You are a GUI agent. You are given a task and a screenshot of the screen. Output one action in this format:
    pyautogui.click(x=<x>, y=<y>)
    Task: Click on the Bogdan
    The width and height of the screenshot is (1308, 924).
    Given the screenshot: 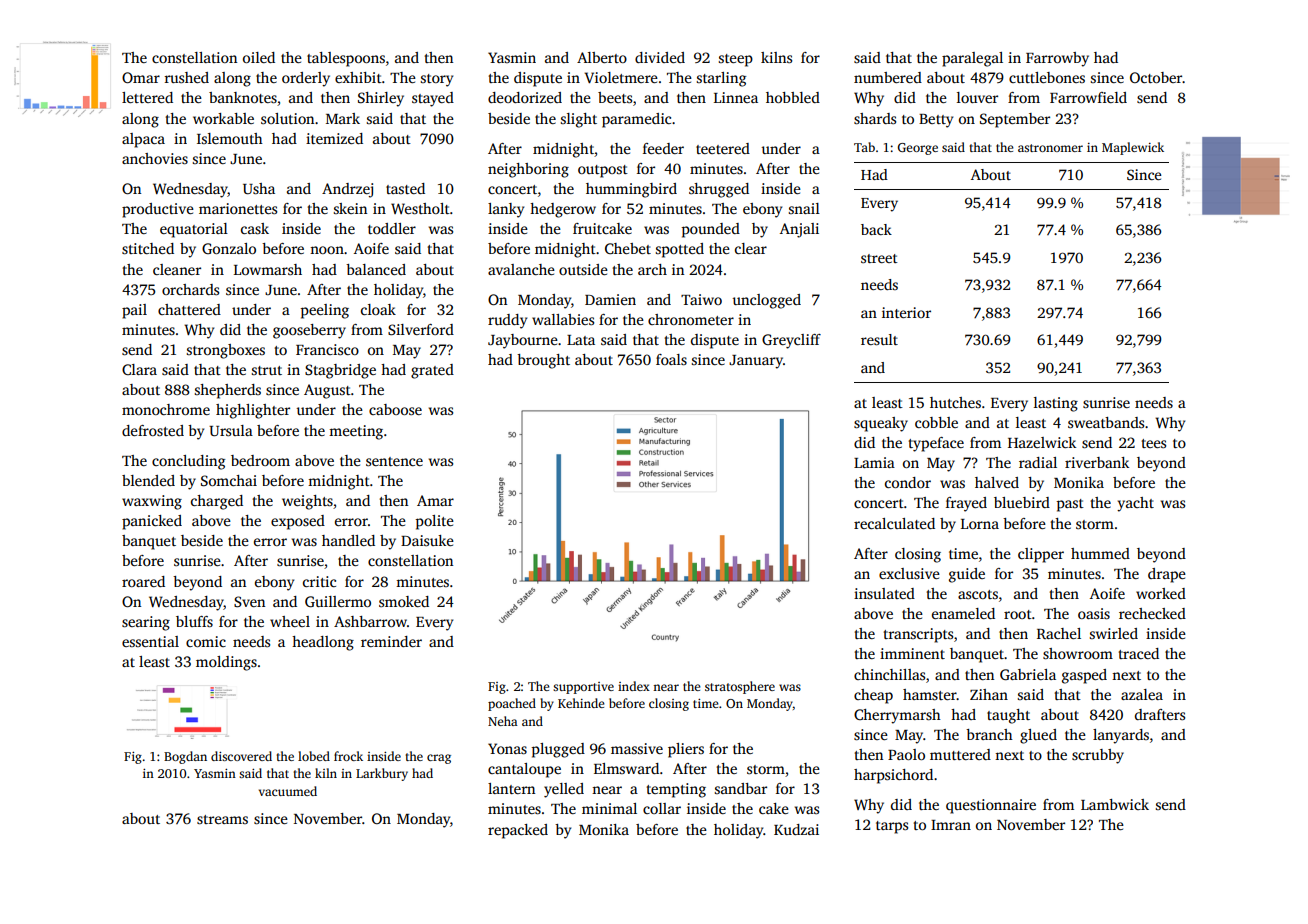 What is the action you would take?
    pyautogui.click(x=185, y=757)
